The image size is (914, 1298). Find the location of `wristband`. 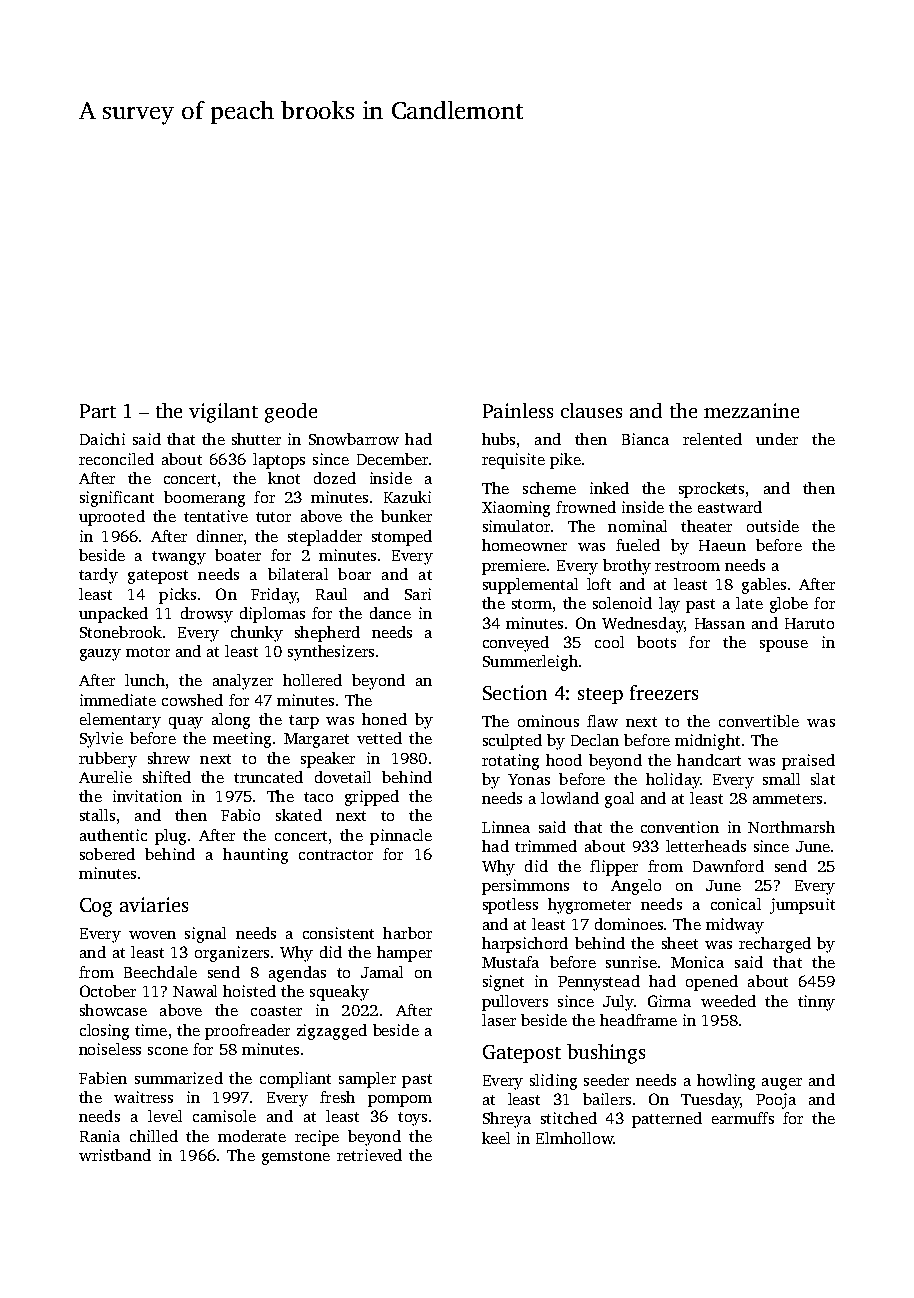

wristband is located at coordinates (115, 1155).
